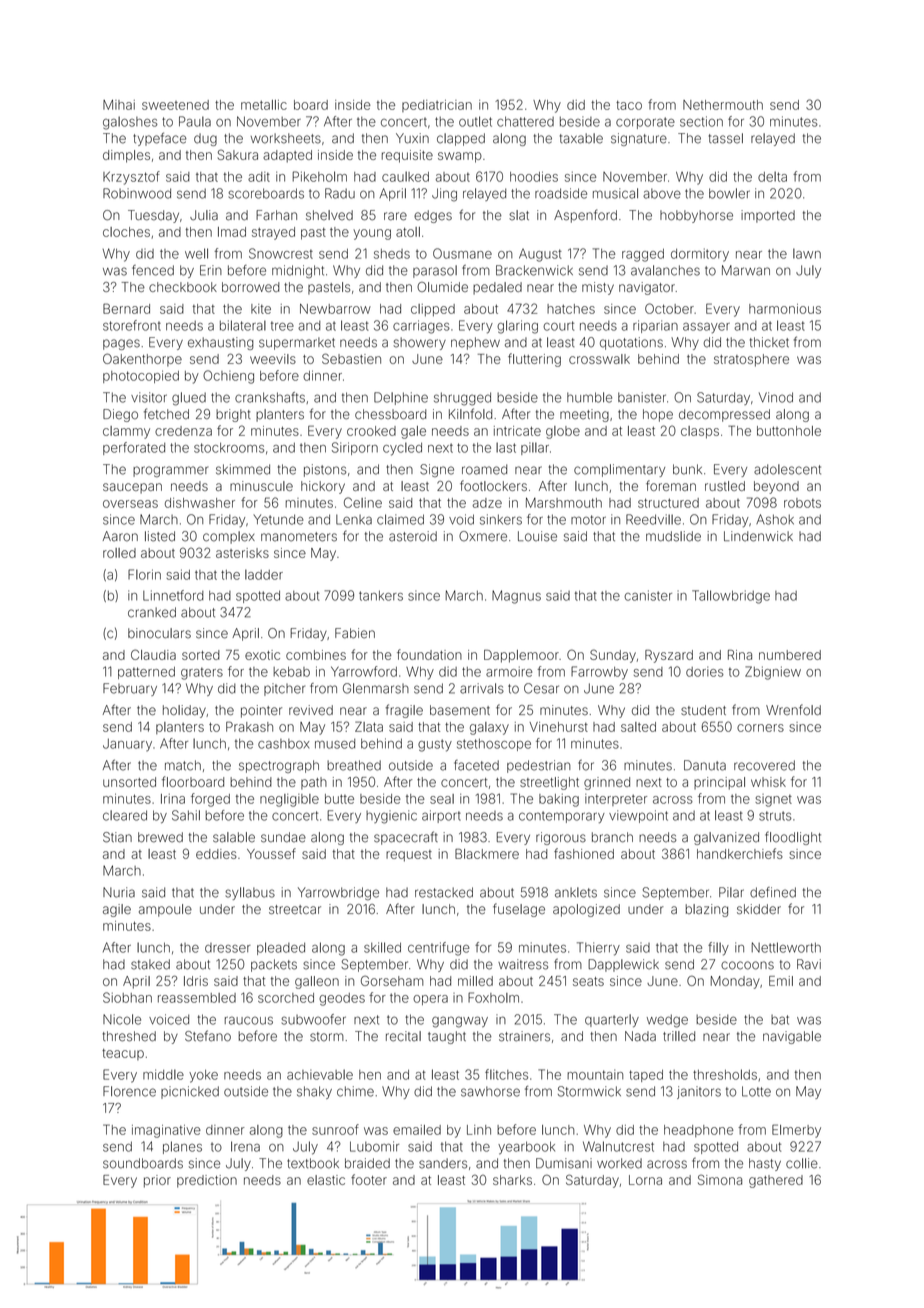 This image has height=1308, width=924. Describe the element at coordinates (725, 486) in the image. I see `rustled` at that location.
